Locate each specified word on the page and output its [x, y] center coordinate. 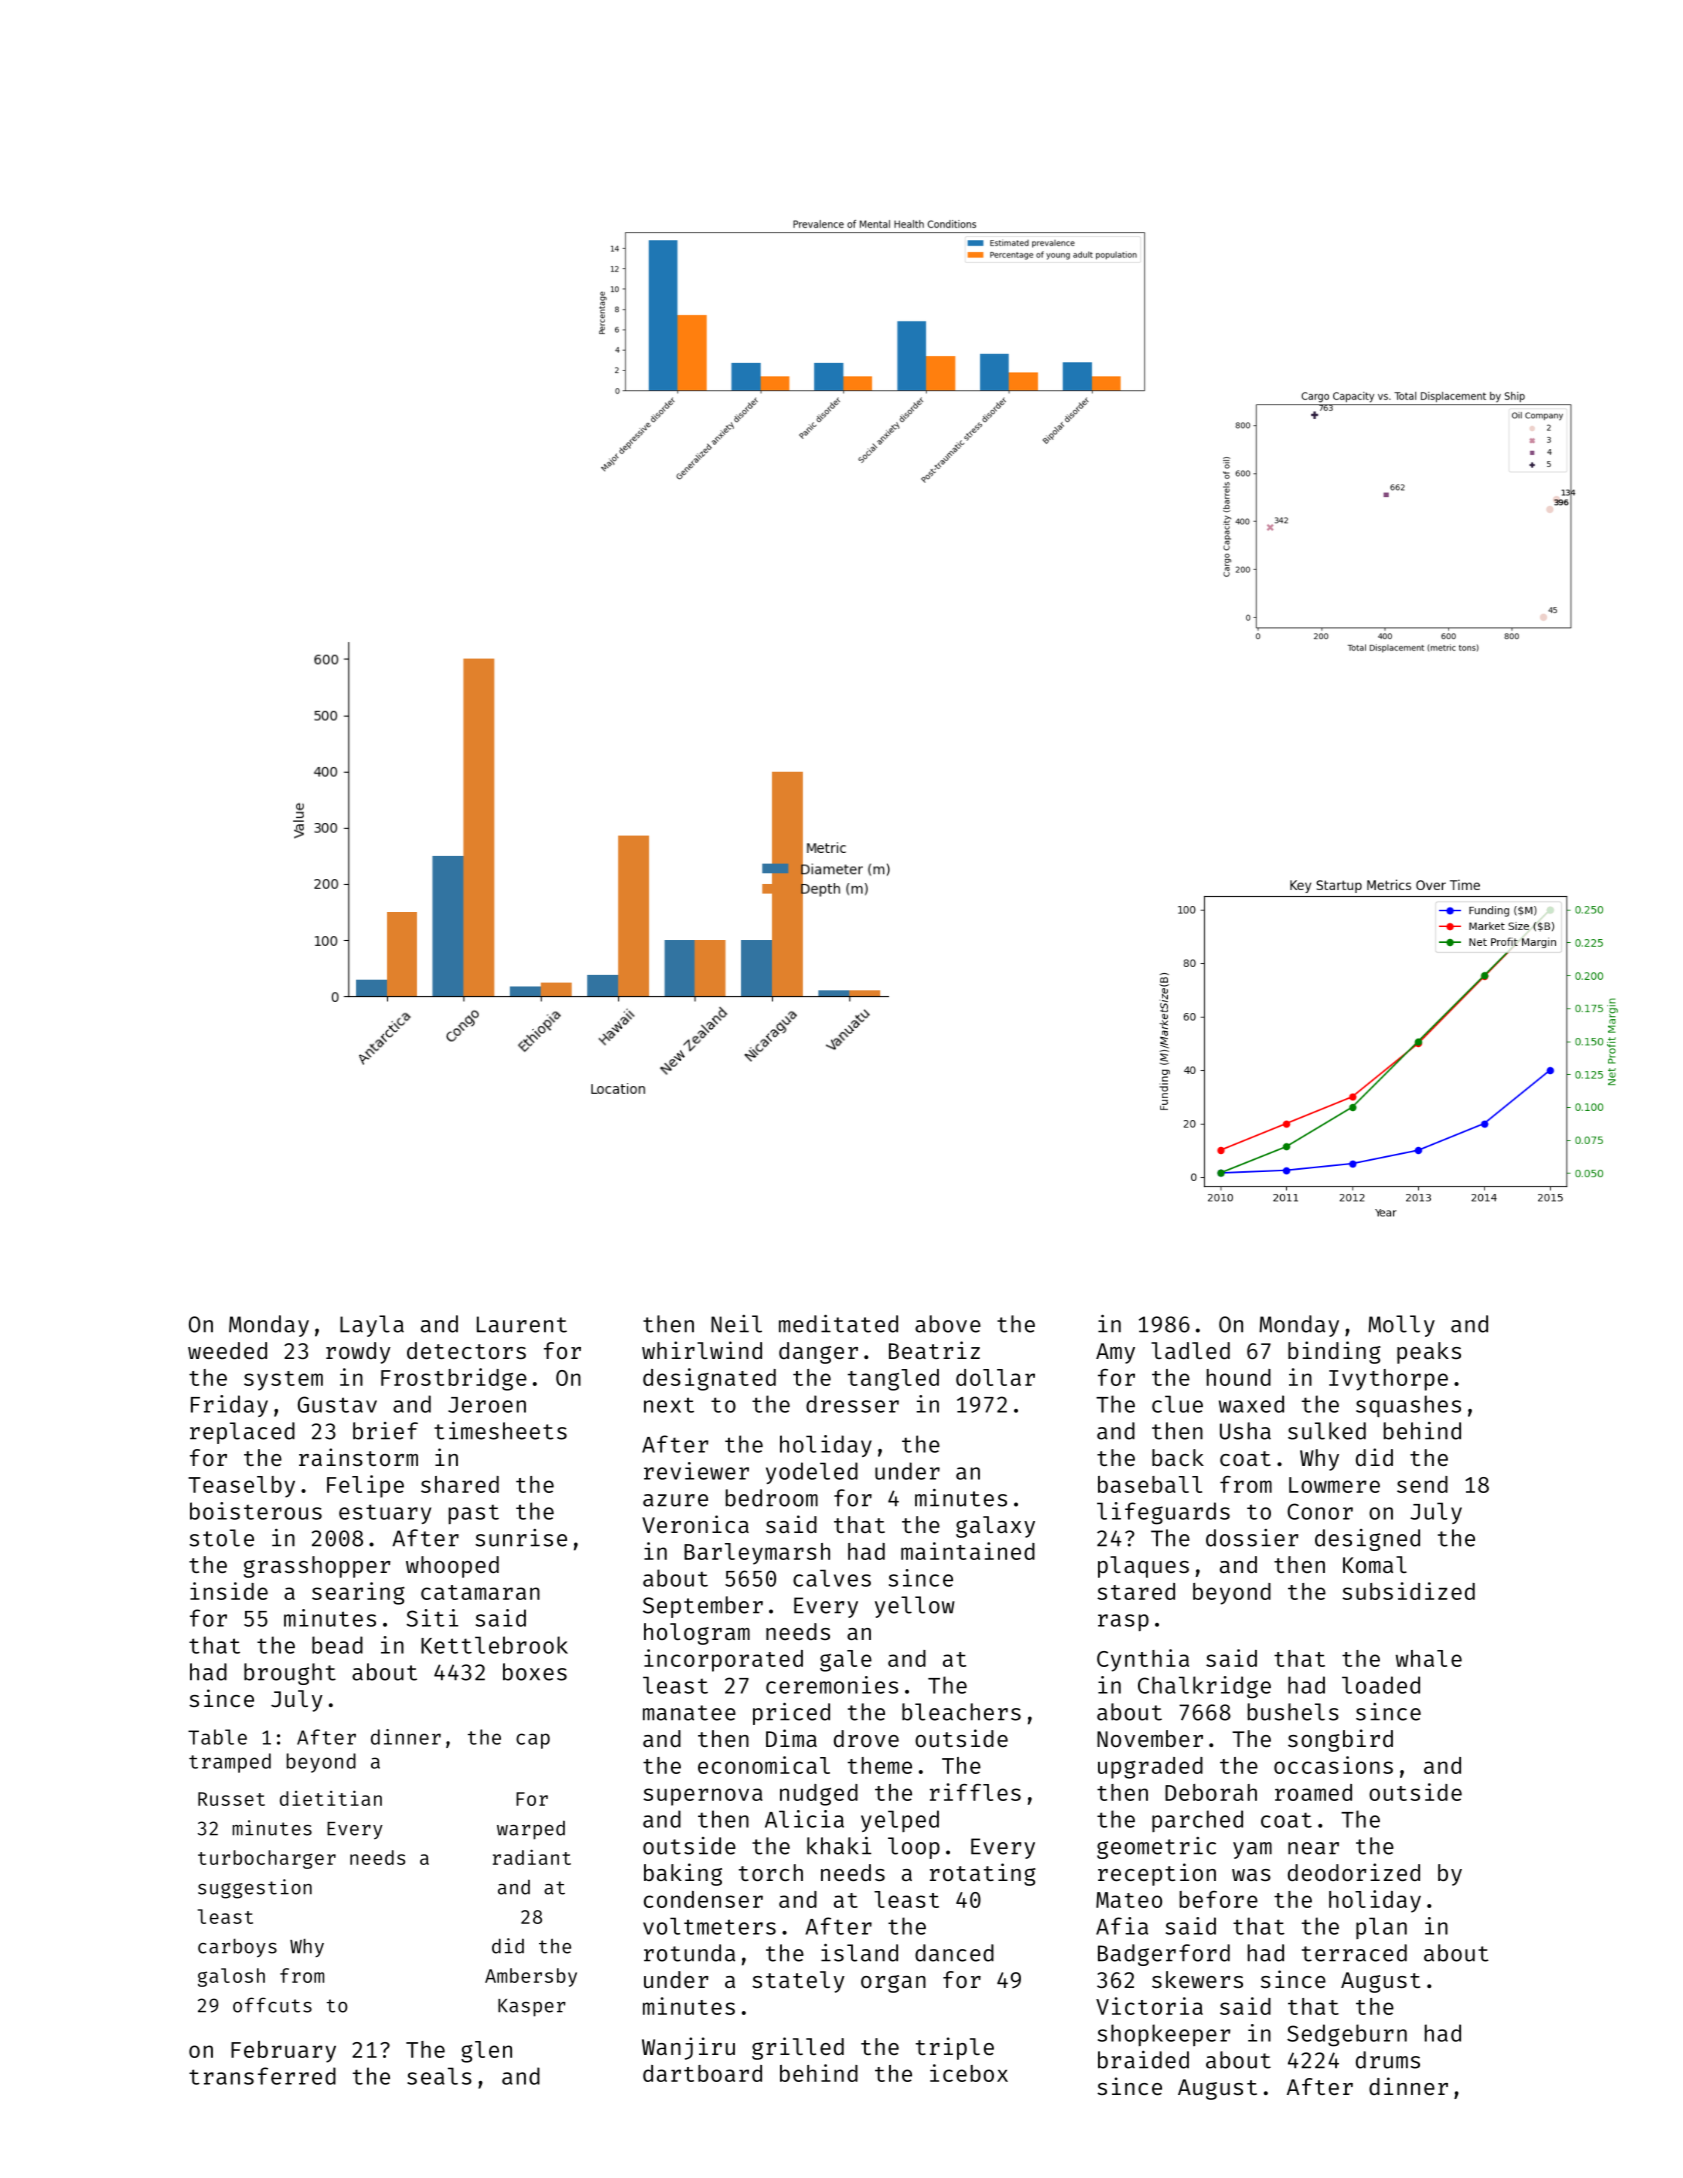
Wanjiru [688, 2048]
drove [866, 1738]
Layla [372, 1326]
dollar [995, 1377]
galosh [231, 1977]
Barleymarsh [757, 1554]
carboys [237, 1947]
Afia [1122, 1926]
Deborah [1211, 1792]
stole [222, 1538]
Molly [1401, 1326]
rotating [983, 1874]
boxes [535, 1672]
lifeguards [1163, 1513]
